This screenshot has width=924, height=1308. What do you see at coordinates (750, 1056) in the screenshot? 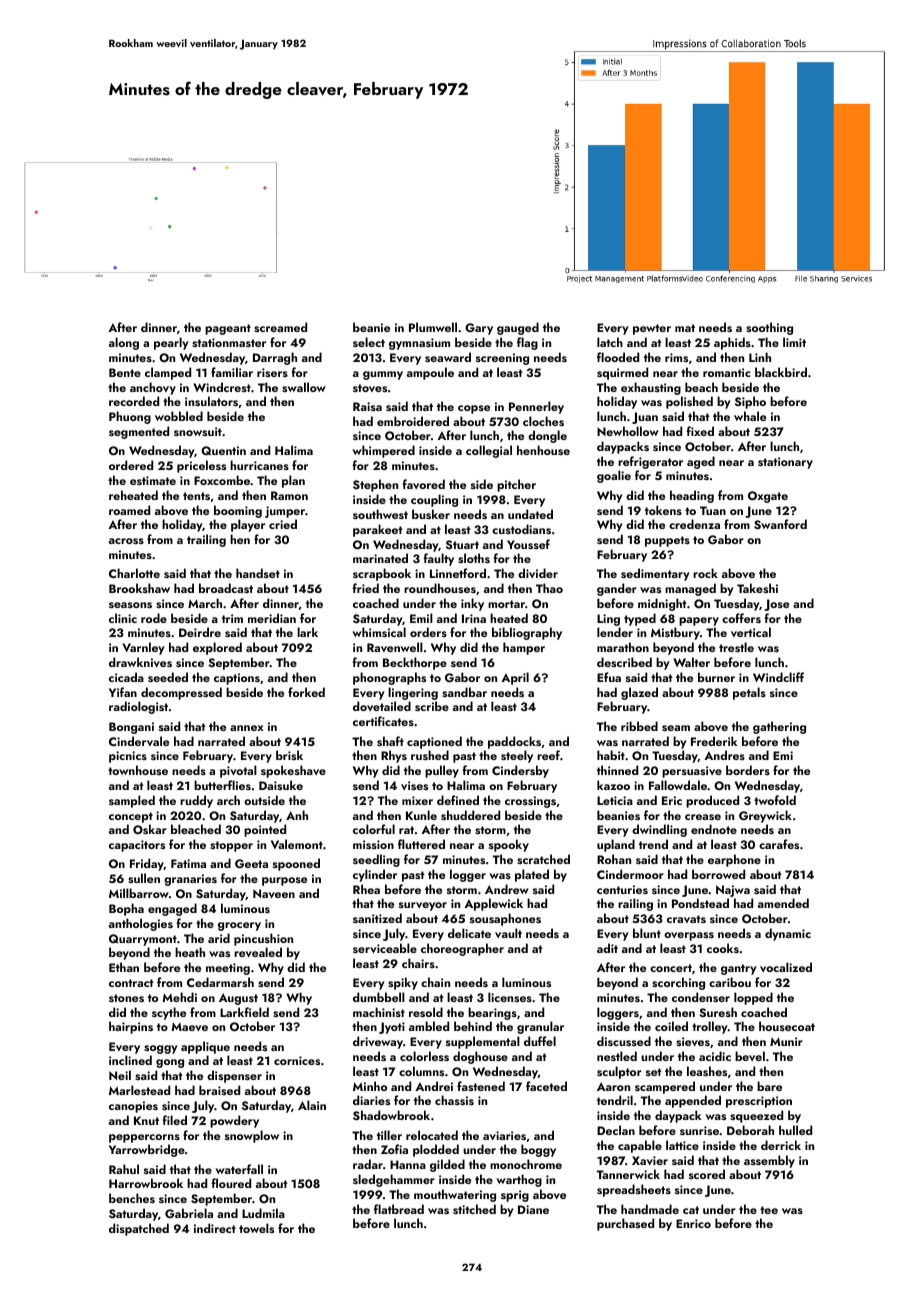
I see `bevel` at bounding box center [750, 1056].
